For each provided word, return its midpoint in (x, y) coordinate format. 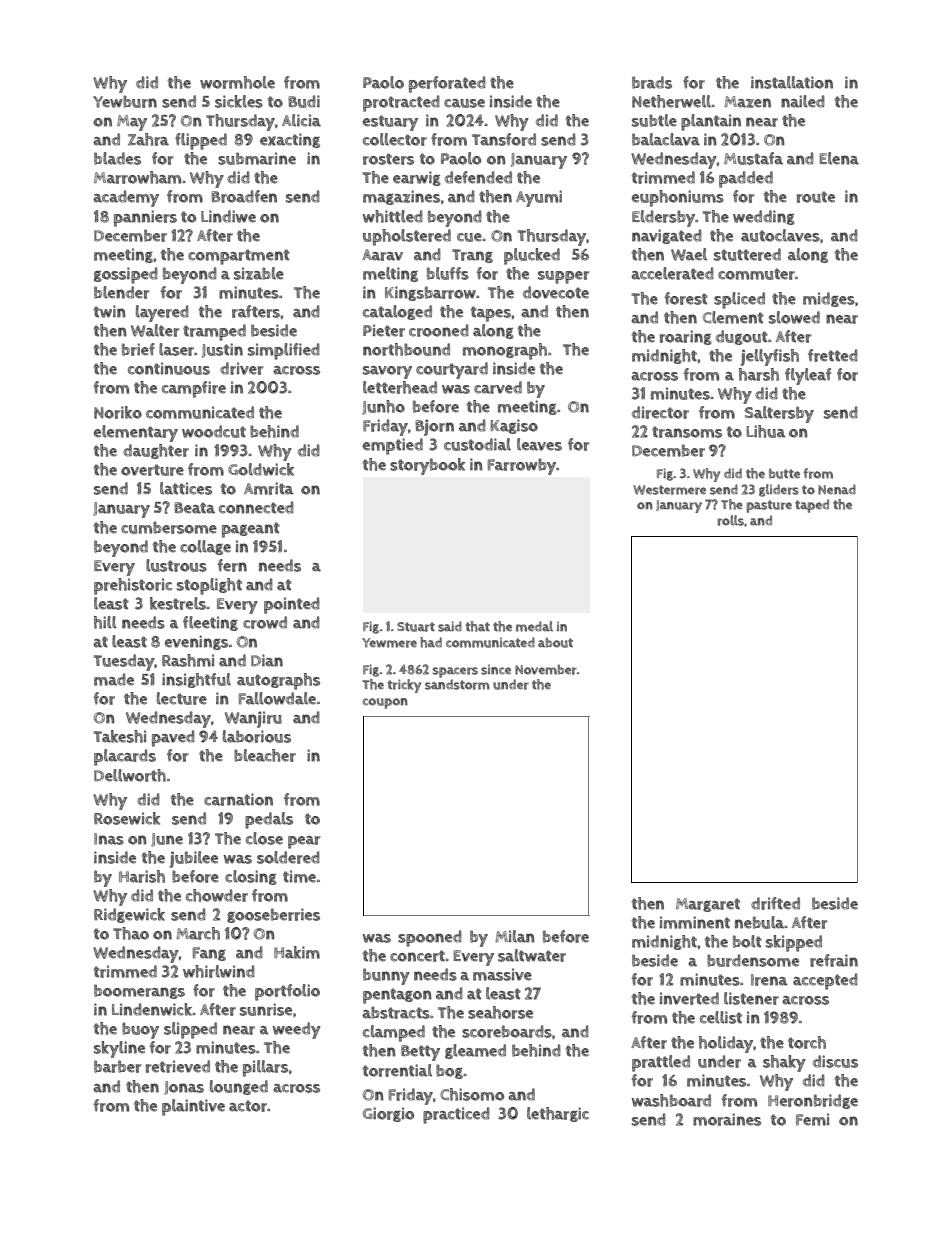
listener (751, 998)
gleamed (475, 1051)
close (264, 838)
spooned (430, 938)
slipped (190, 1030)
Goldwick (261, 469)
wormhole (237, 82)
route (816, 197)
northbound (406, 349)
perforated (447, 84)
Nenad (837, 489)
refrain (834, 960)
